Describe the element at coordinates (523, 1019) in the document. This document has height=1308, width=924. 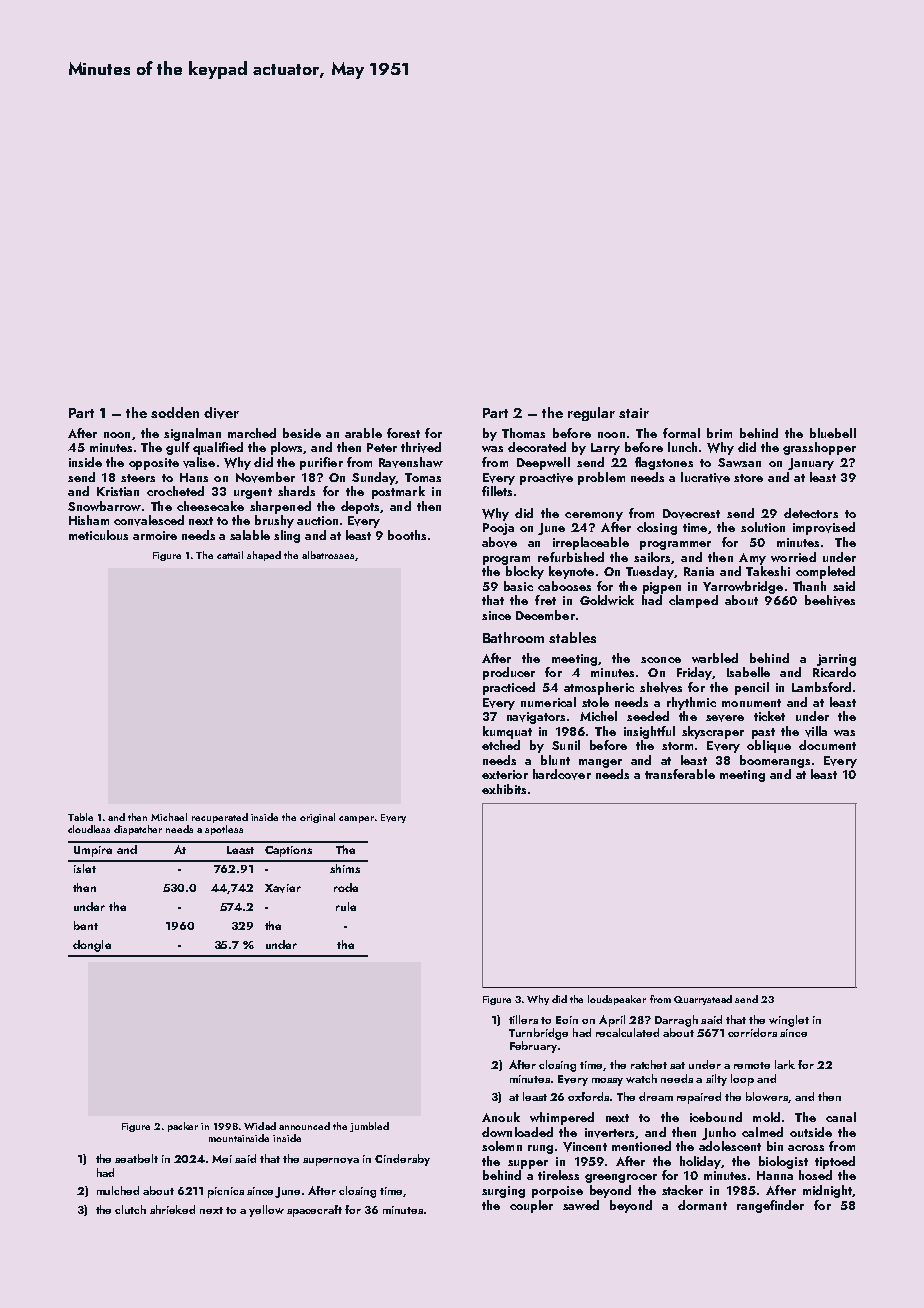
I see `tillers` at that location.
